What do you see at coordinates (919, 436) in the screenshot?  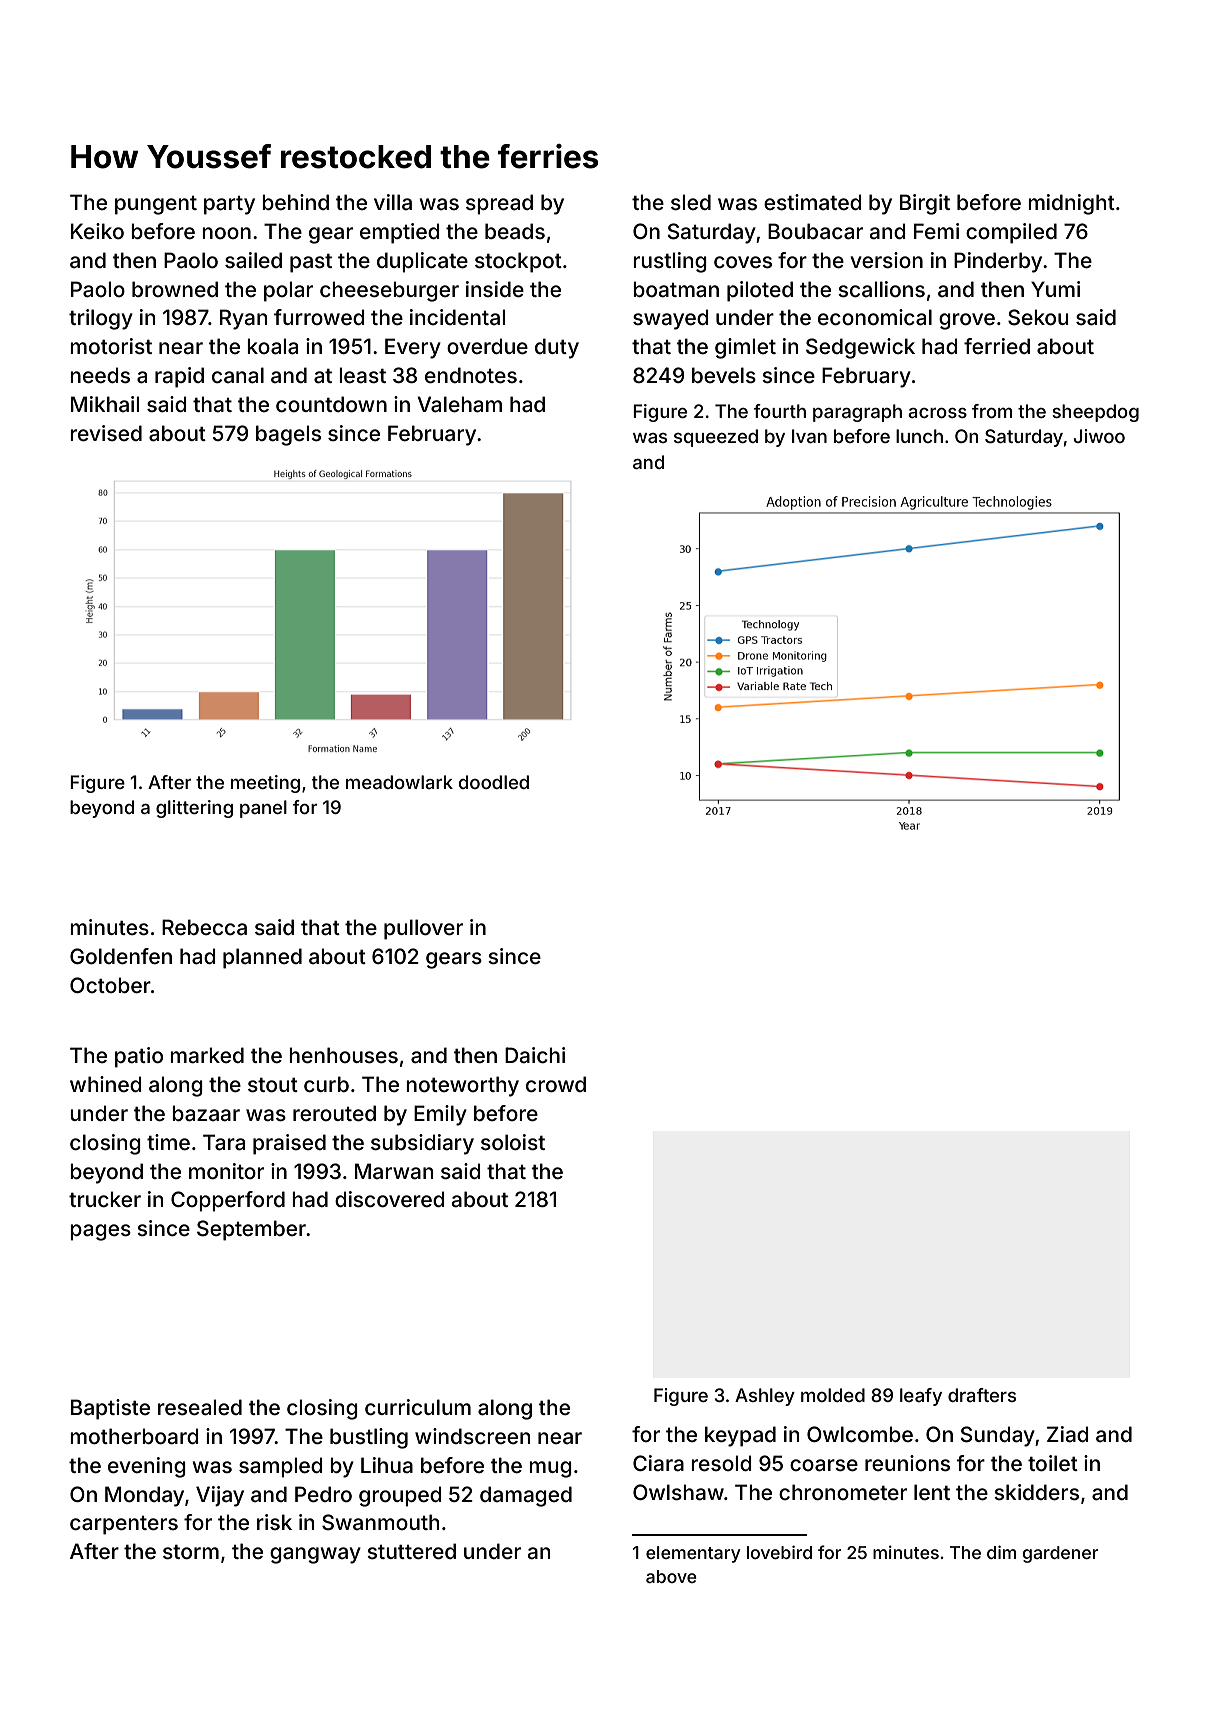 I see `lunch` at bounding box center [919, 436].
